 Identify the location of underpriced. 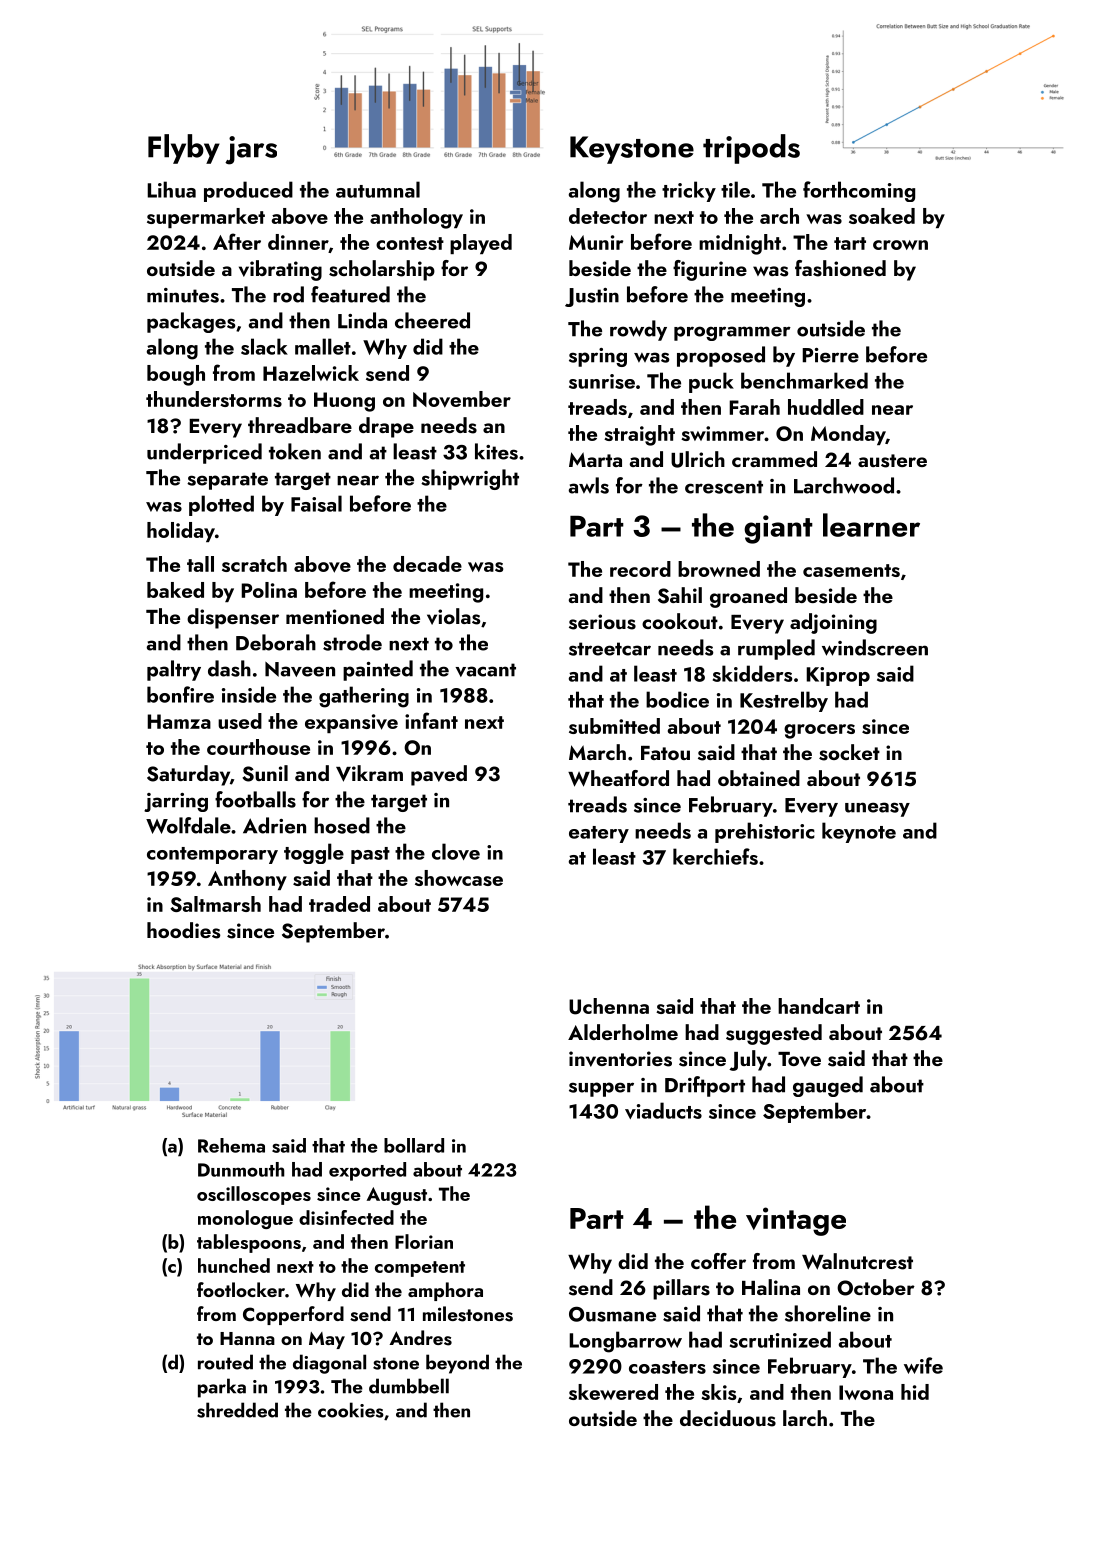
(204, 453).
